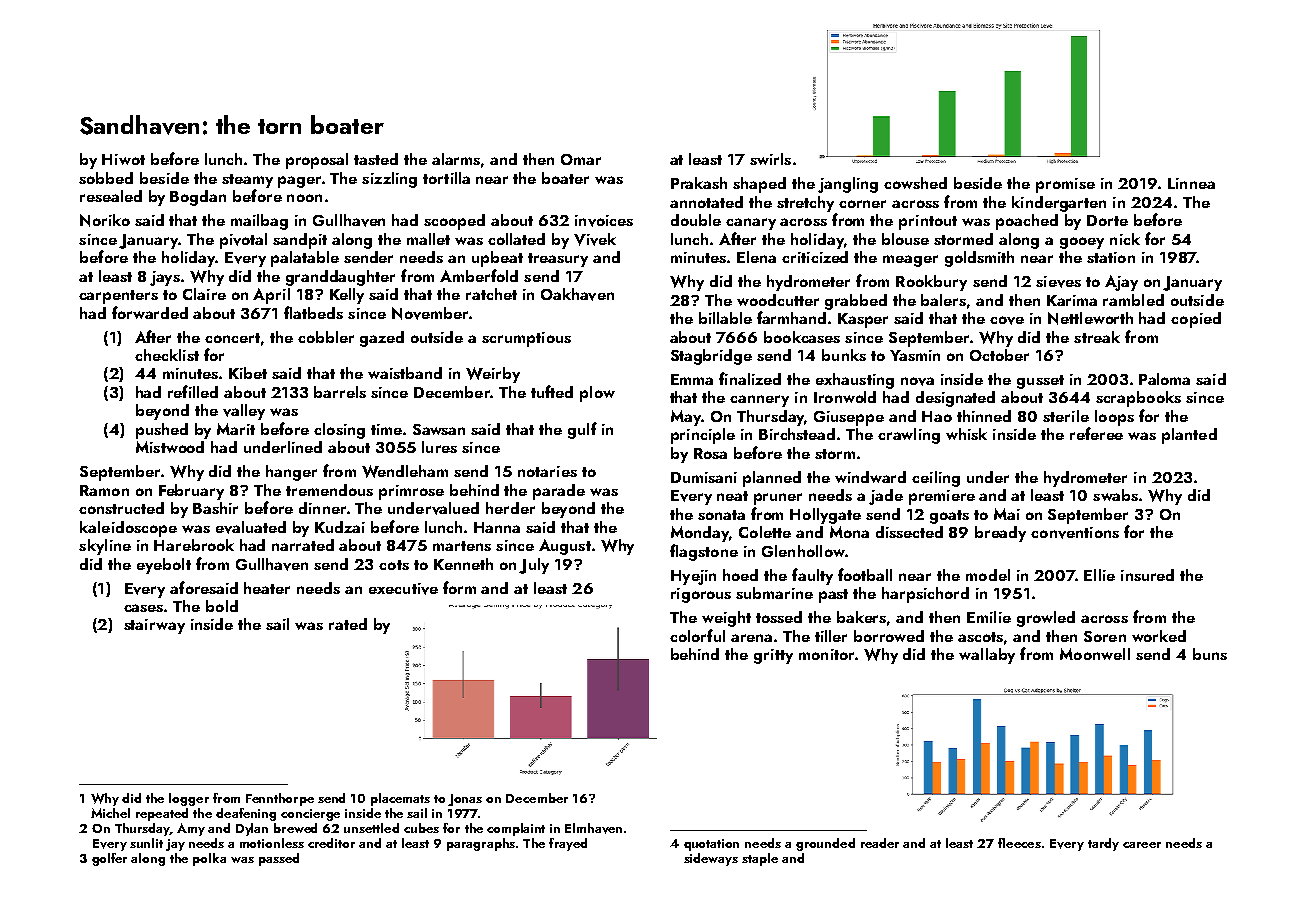  What do you see at coordinates (279, 859) in the screenshot?
I see `passed` at bounding box center [279, 859].
